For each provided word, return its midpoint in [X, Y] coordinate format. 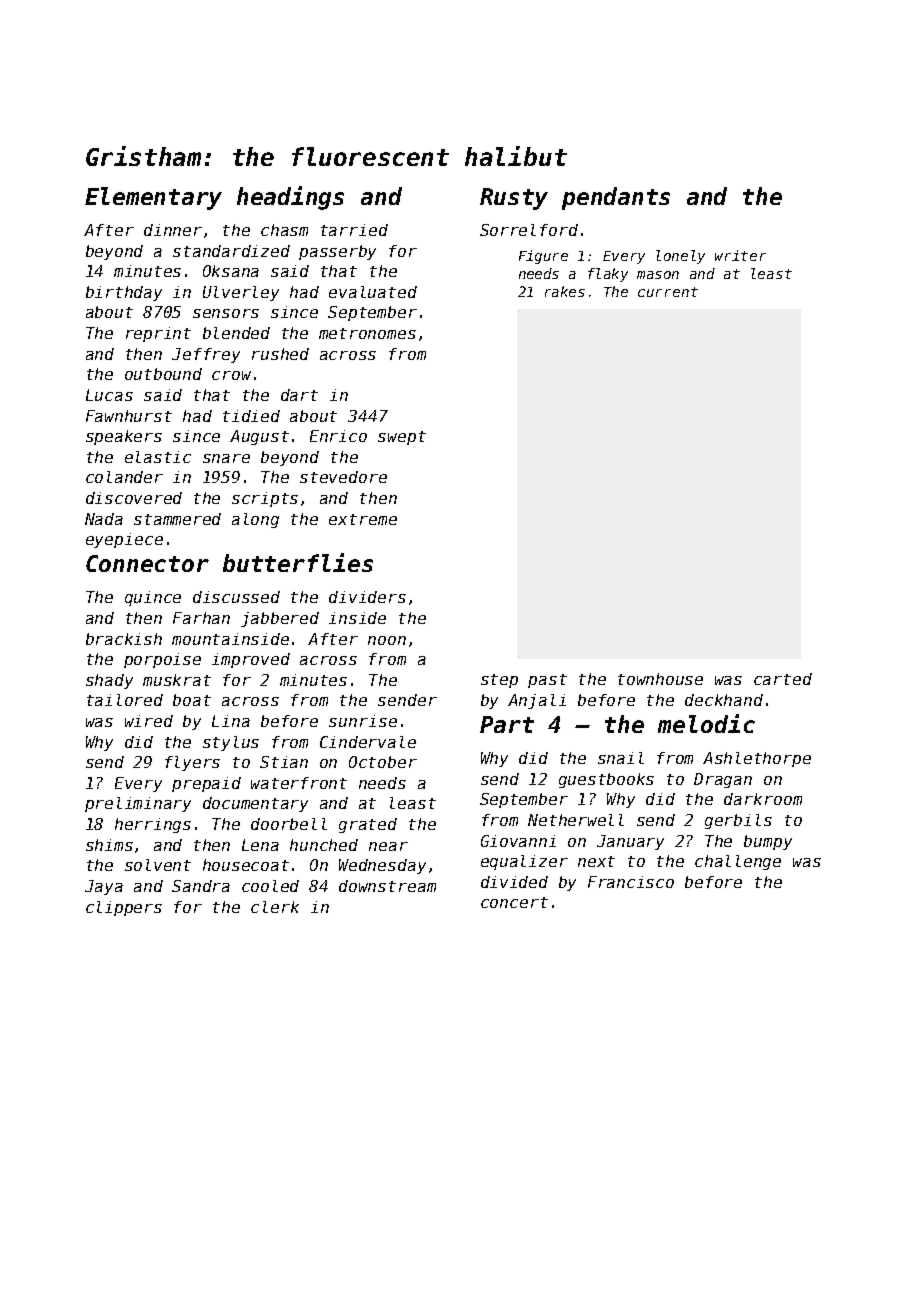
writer [740, 255]
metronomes [367, 333]
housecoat [246, 865]
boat [192, 700]
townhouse [660, 679]
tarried [354, 230]
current [668, 292]
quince [153, 598]
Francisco [631, 882]
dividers [367, 597]
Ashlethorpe [757, 759]
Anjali [537, 701]
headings [290, 198]
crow [231, 375]
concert [514, 902]
